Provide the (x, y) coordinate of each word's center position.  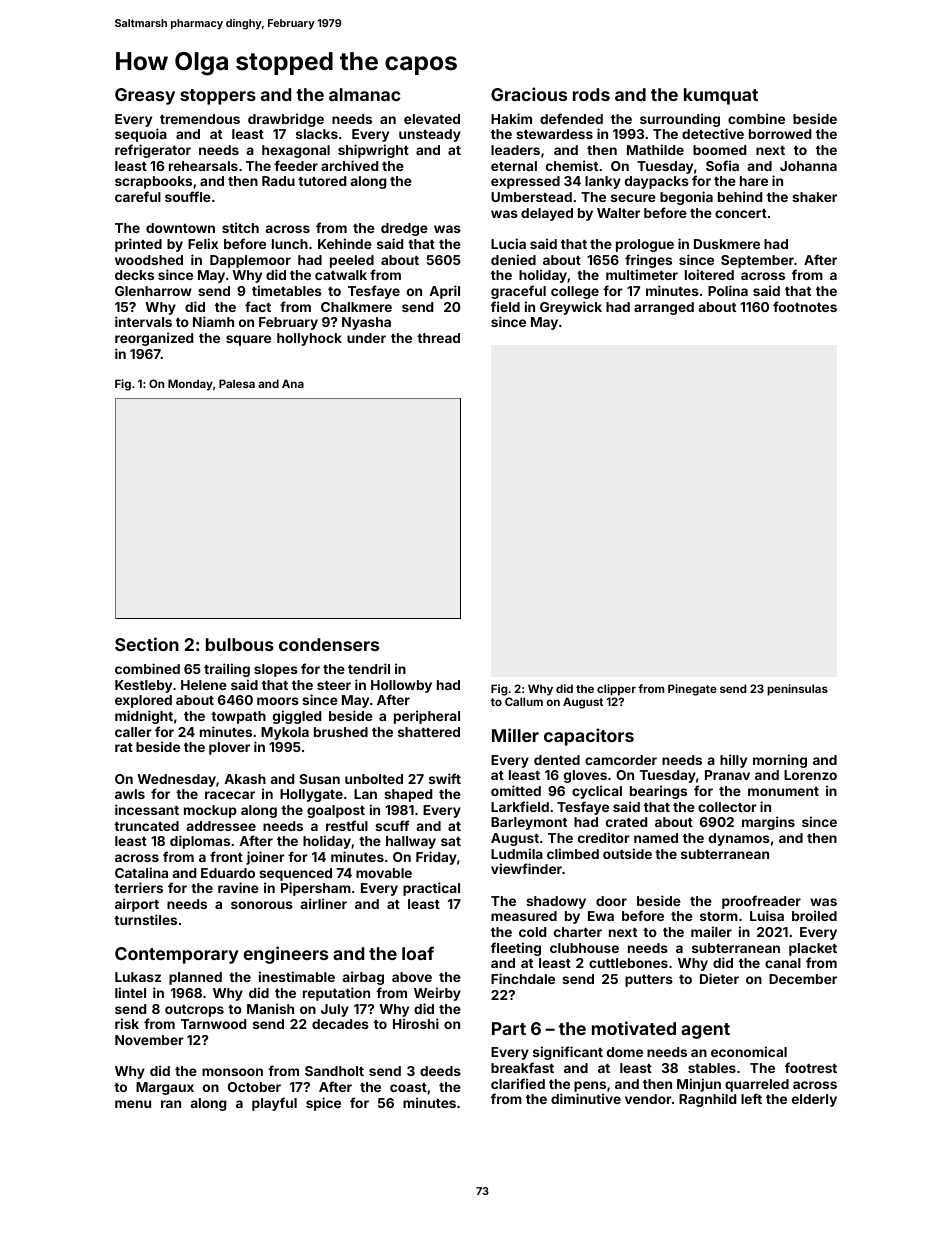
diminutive (586, 1098)
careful (138, 196)
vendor (648, 1099)
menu (133, 1104)
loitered (709, 274)
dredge (404, 229)
